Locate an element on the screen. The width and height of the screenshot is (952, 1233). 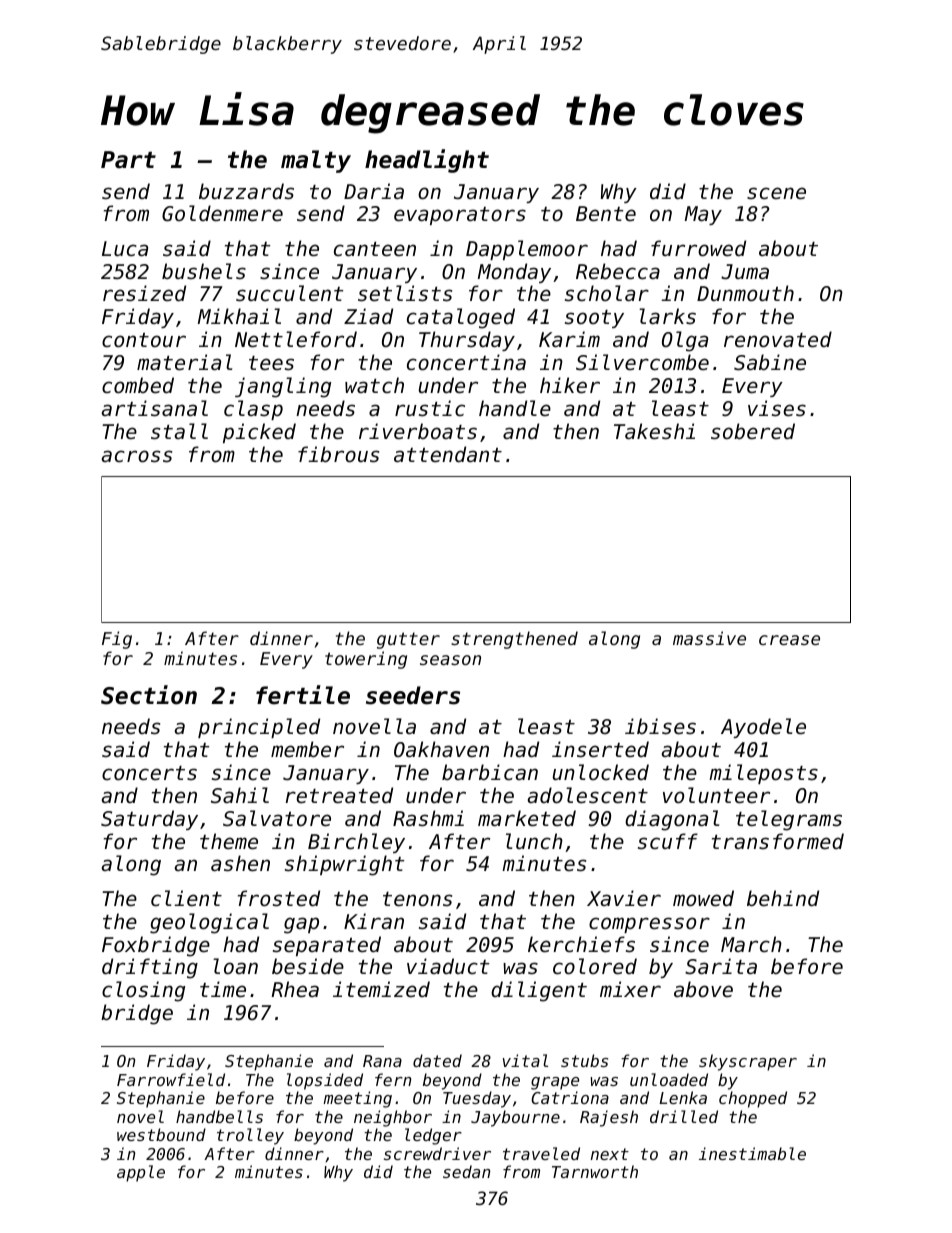
theme is located at coordinates (229, 841).
